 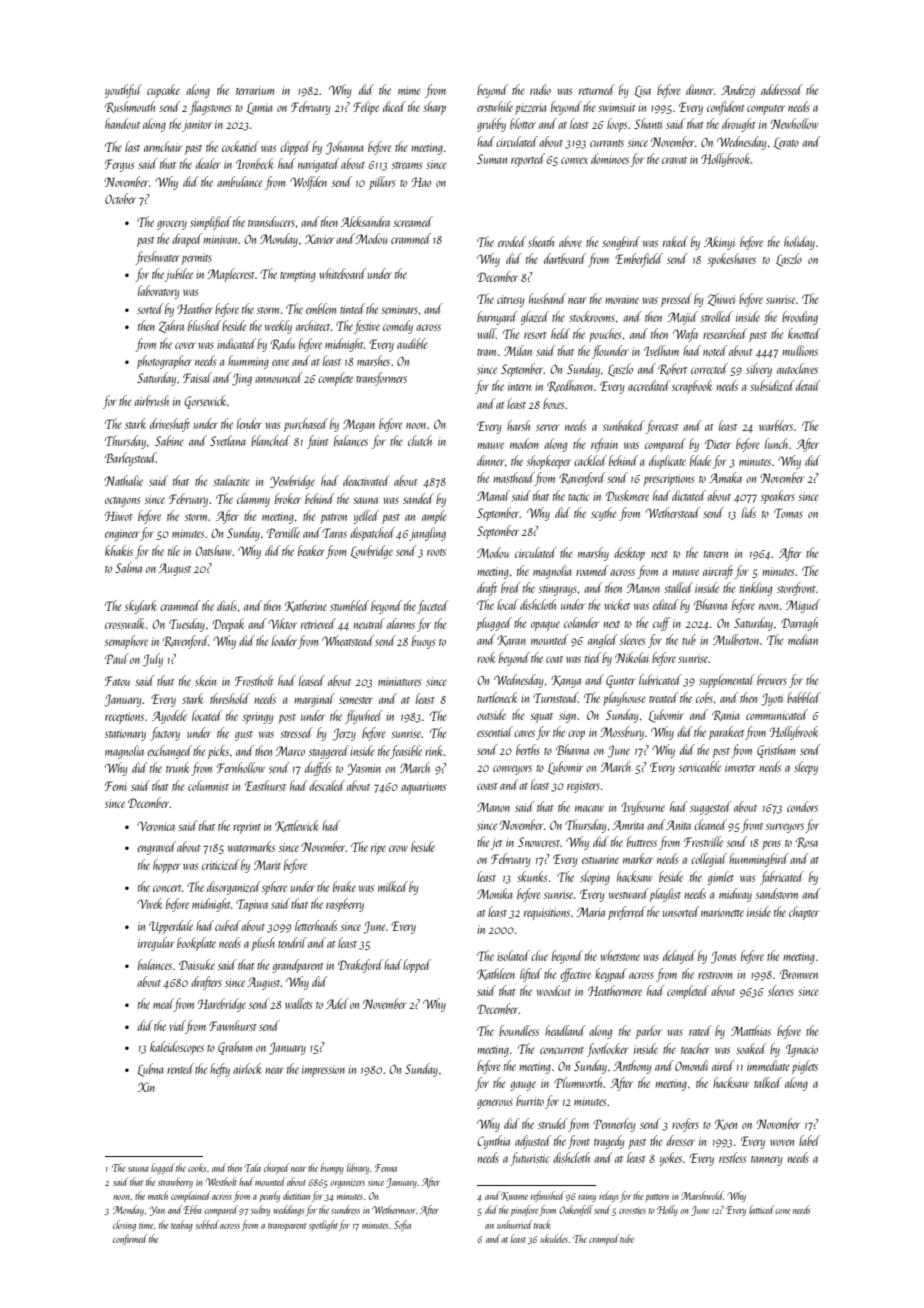 What do you see at coordinates (676, 300) in the image?
I see `pressed` at bounding box center [676, 300].
